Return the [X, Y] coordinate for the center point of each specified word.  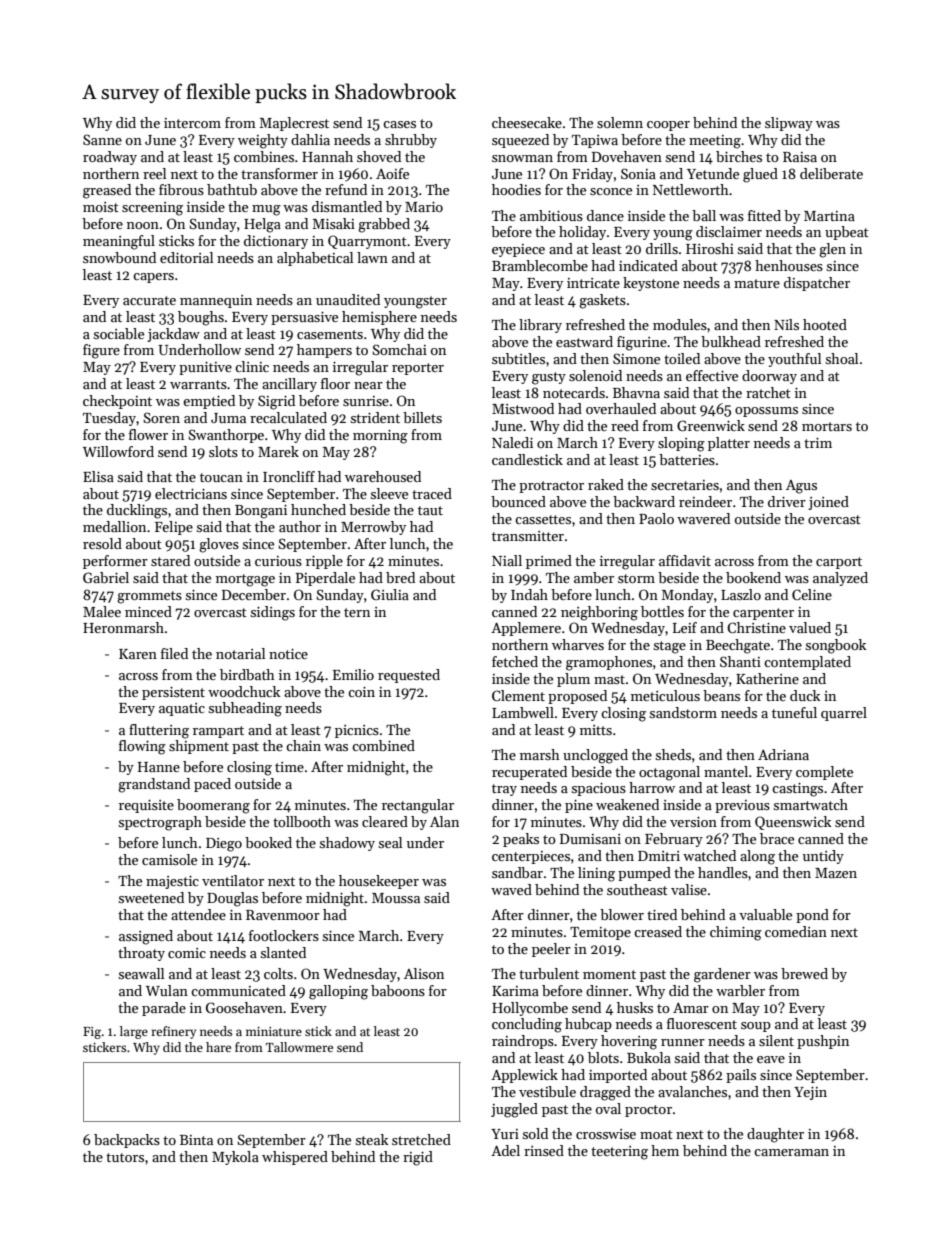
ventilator [233, 880]
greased [107, 191]
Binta [196, 1140]
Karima [515, 991]
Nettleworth [691, 189]
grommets [149, 597]
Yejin [810, 1093]
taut [430, 510]
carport [839, 563]
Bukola [649, 1057]
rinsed [544, 1150]
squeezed [520, 141]
